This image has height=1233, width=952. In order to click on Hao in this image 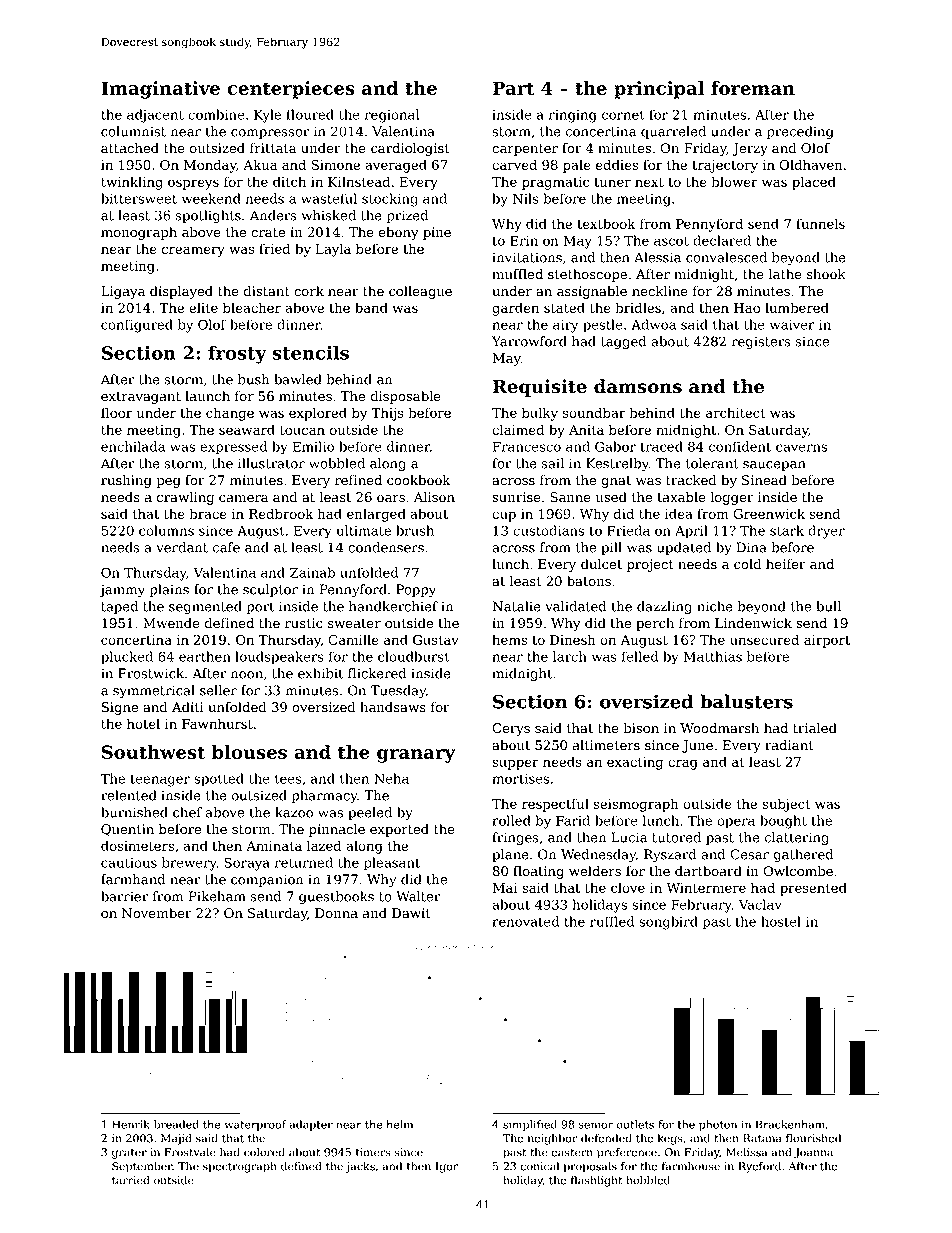, I will do `click(747, 308)`.
